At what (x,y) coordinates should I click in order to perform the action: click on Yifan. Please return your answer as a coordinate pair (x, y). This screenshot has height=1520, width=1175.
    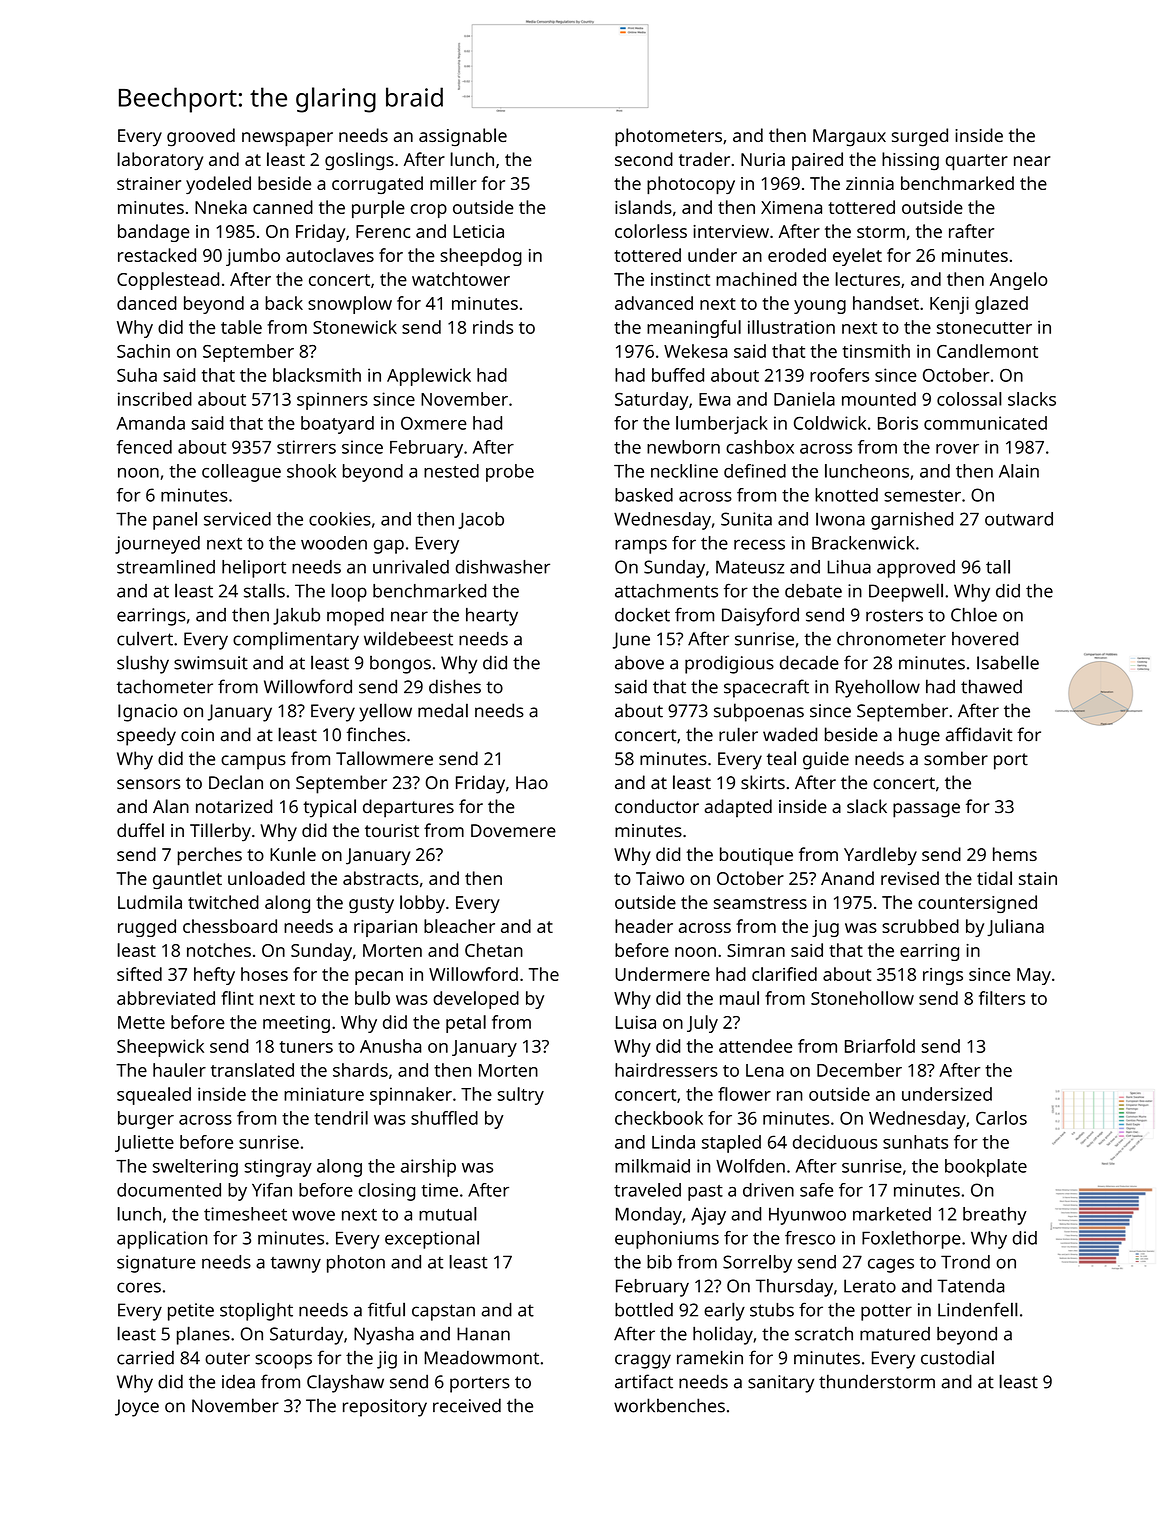
    Looking at the image, I should click on (272, 1190).
